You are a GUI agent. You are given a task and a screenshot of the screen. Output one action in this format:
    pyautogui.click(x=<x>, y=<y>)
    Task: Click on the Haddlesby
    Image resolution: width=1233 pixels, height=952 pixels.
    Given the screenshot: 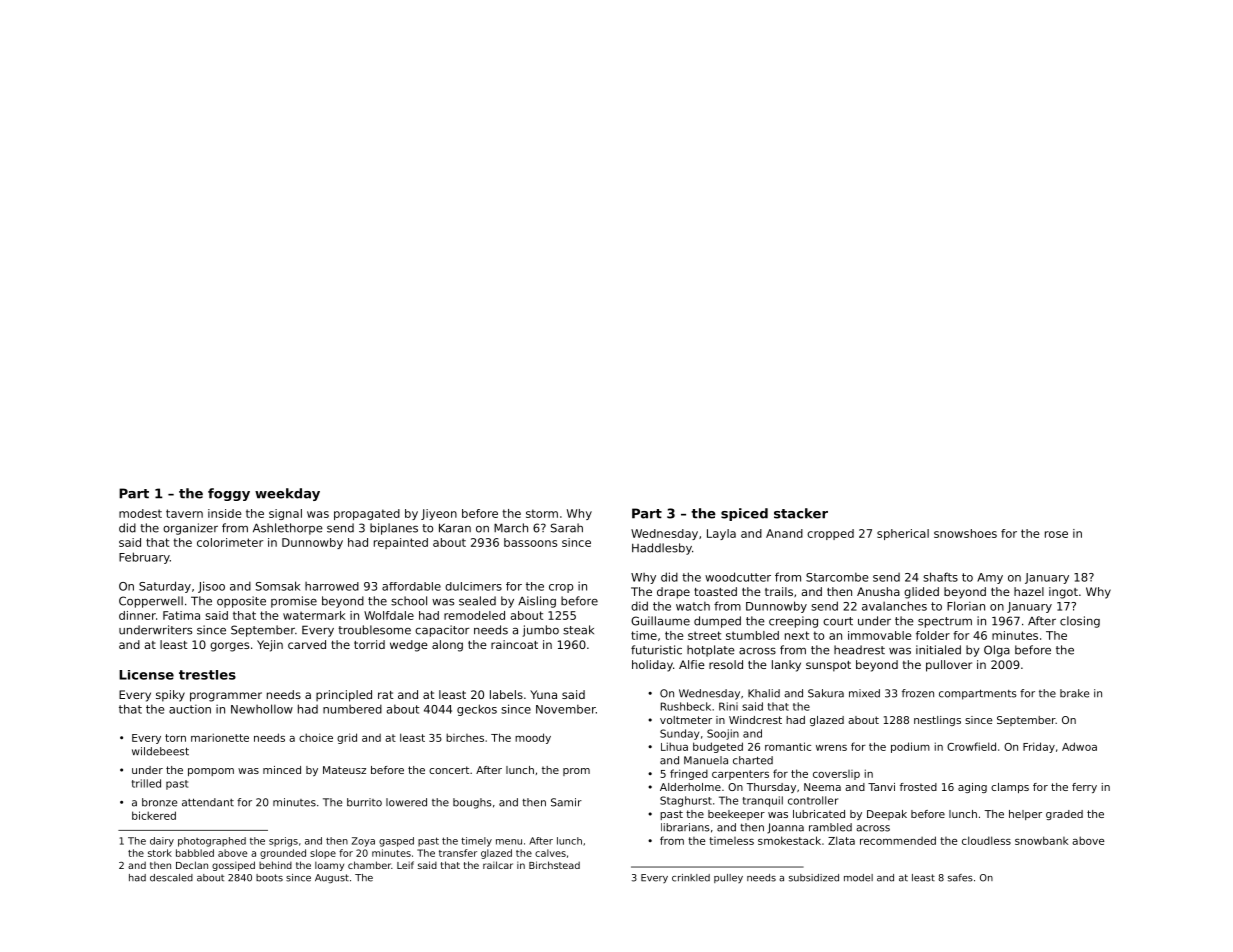 What is the action you would take?
    pyautogui.click(x=662, y=549)
